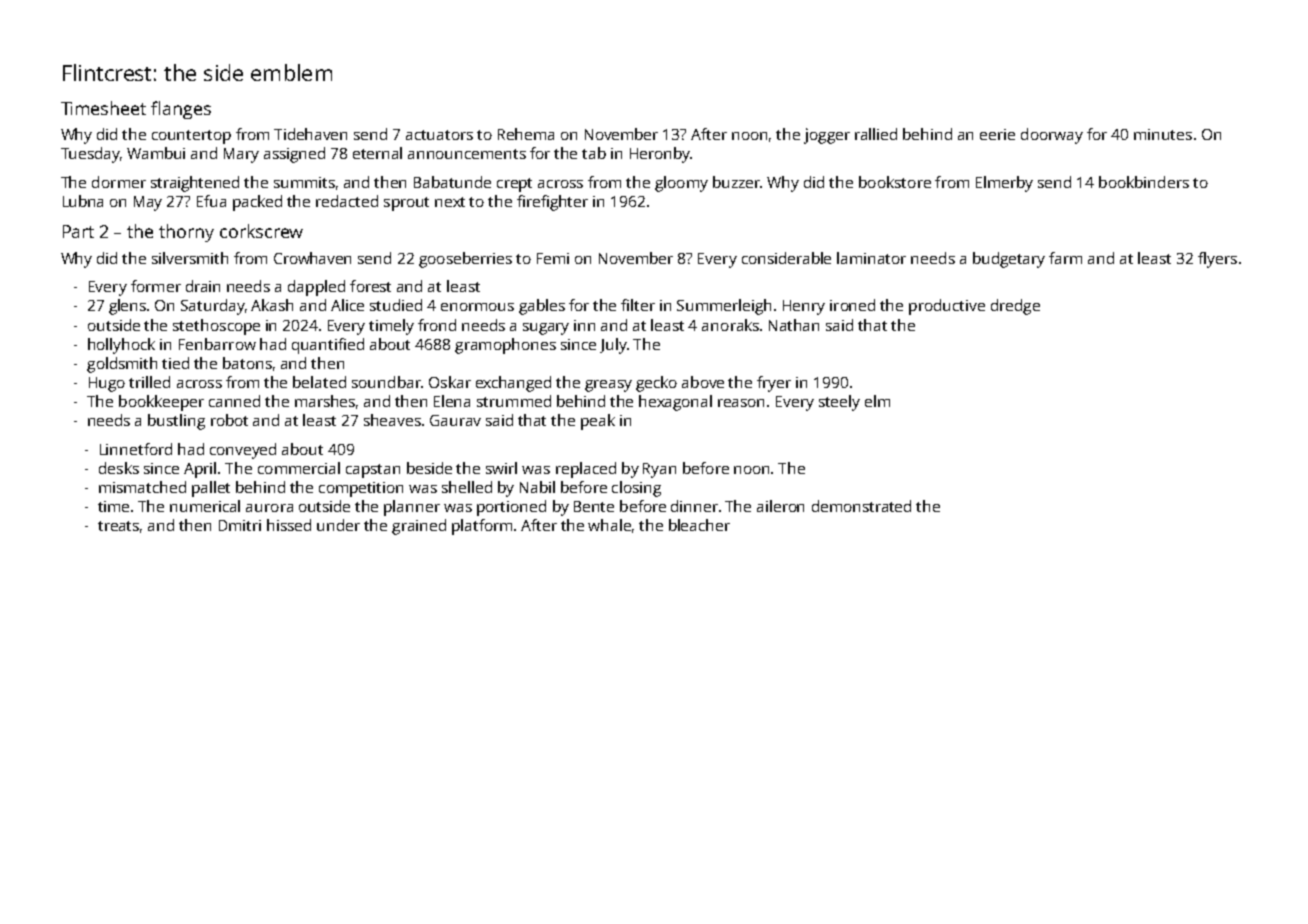  What do you see at coordinates (839, 403) in the document?
I see `steely` at bounding box center [839, 403].
